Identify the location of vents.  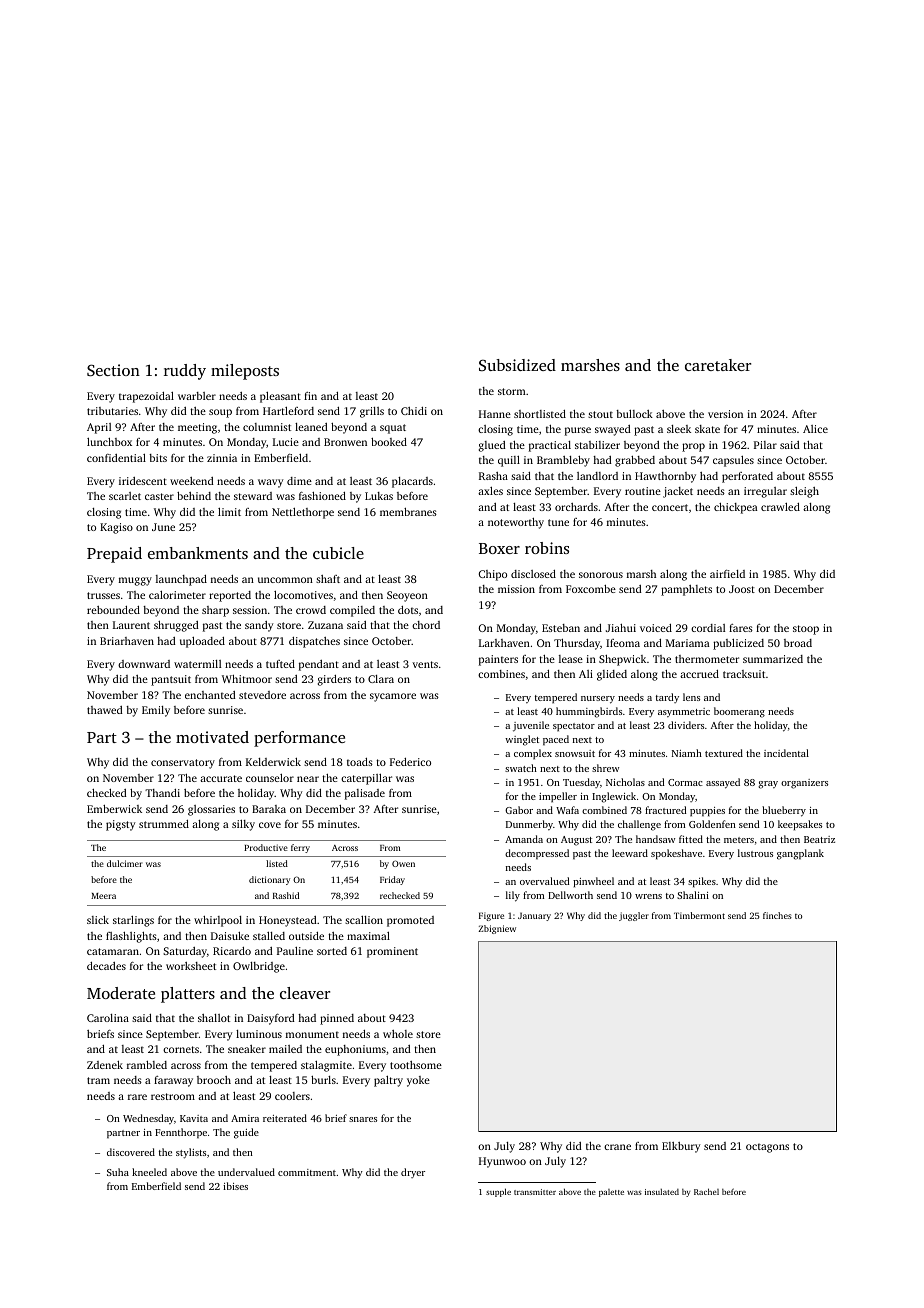
(425, 664).
